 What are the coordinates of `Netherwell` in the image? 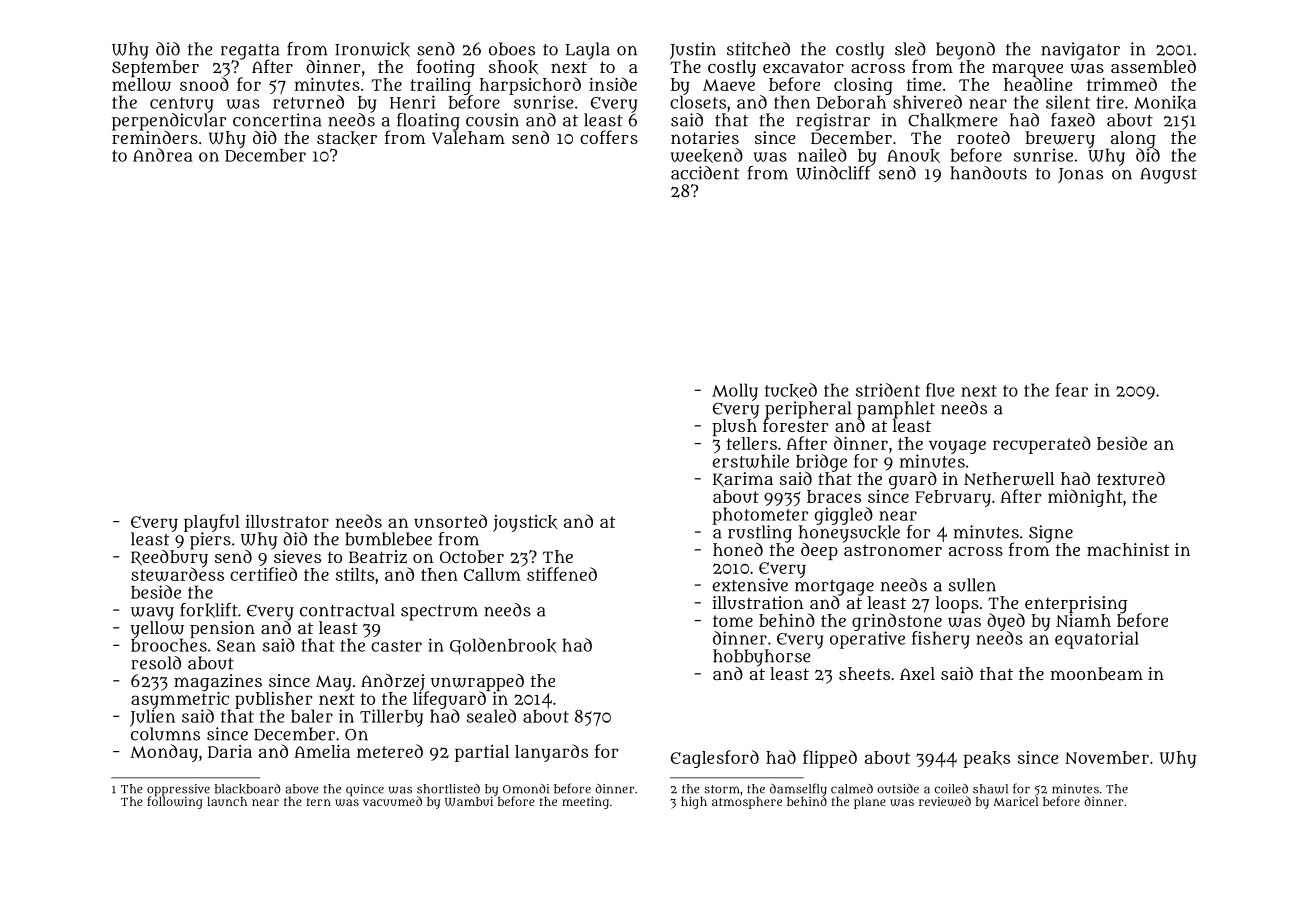 It's located at (1009, 479).
